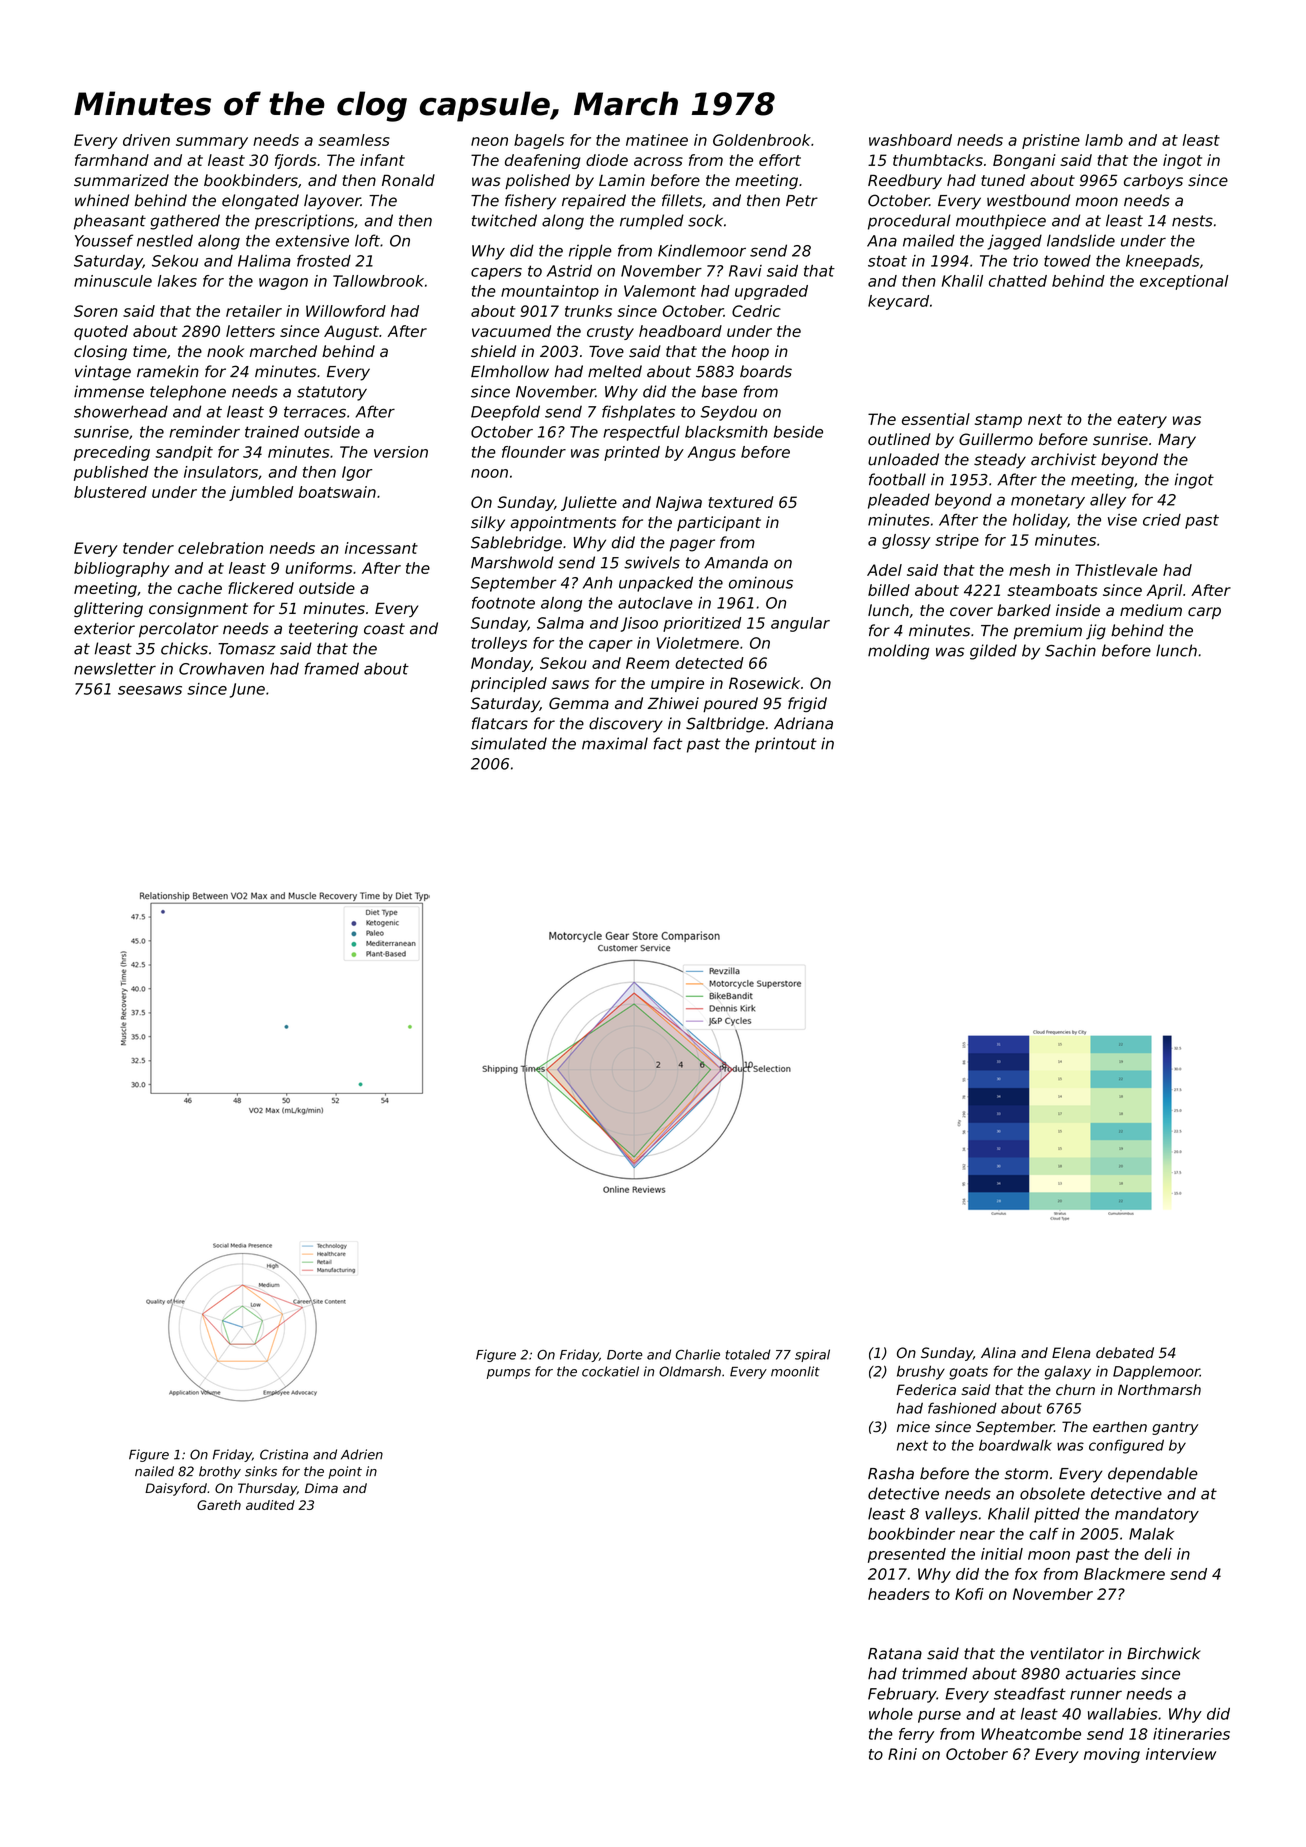  What do you see at coordinates (225, 351) in the screenshot?
I see `nook` at bounding box center [225, 351].
